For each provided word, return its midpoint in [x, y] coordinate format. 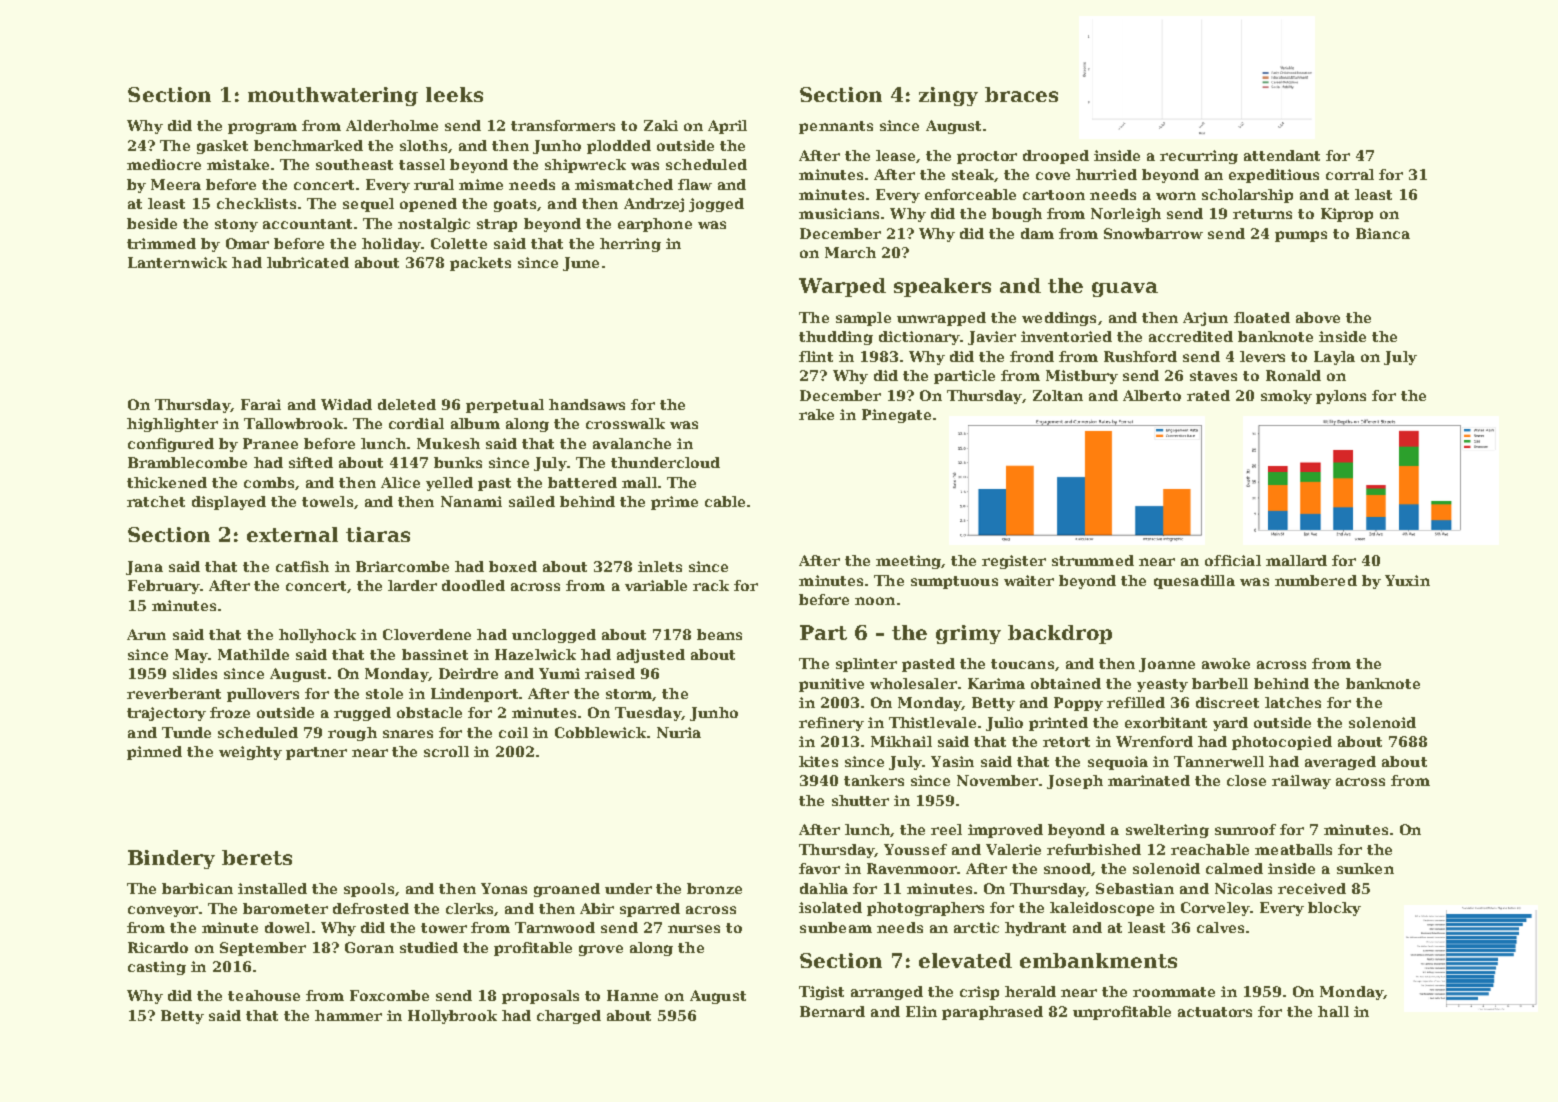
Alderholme [392, 125]
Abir [597, 908]
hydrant [1035, 929]
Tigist [821, 993]
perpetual [505, 406]
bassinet [435, 654]
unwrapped [941, 319]
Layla [1334, 358]
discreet [1227, 702]
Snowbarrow [1153, 233]
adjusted [651, 656]
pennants [836, 127]
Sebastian [1135, 888]
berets [257, 857]
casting [157, 968]
